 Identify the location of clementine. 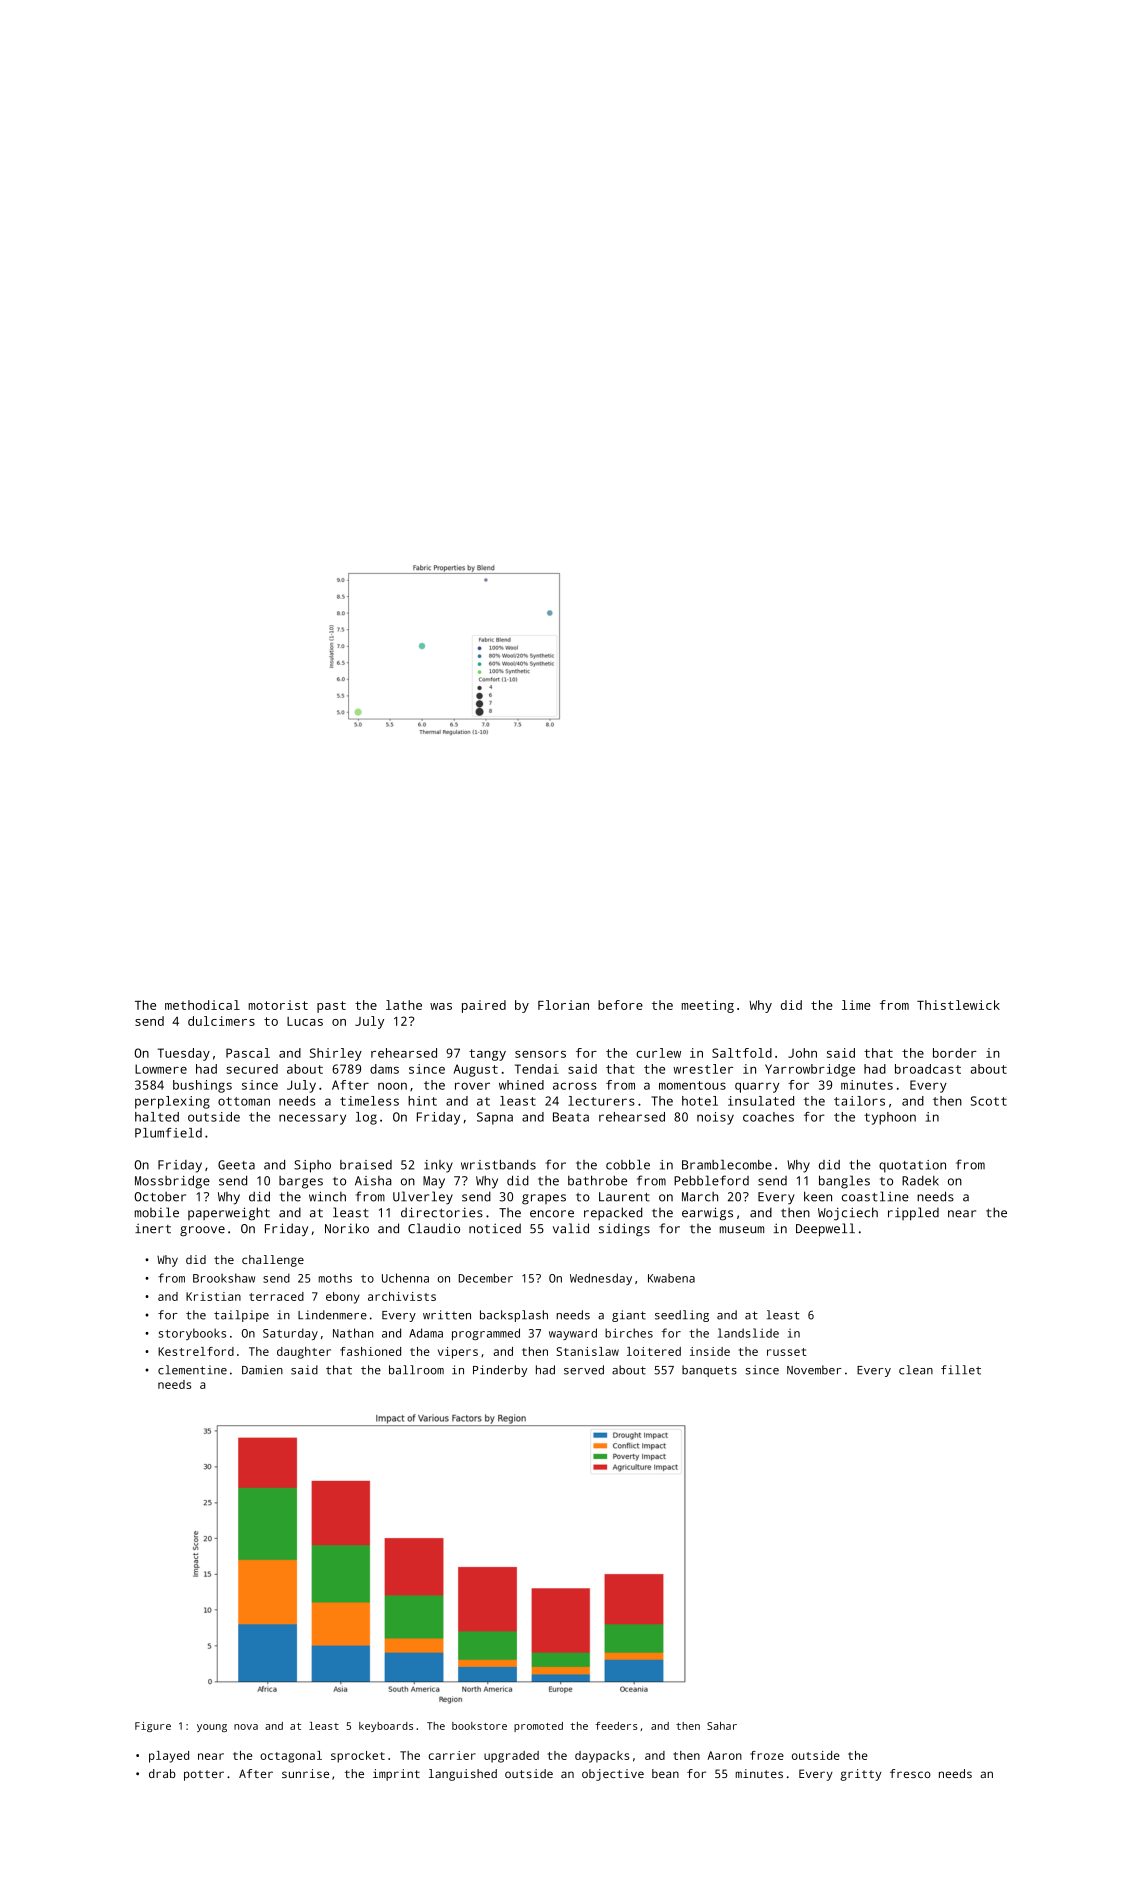
(192, 1370).
